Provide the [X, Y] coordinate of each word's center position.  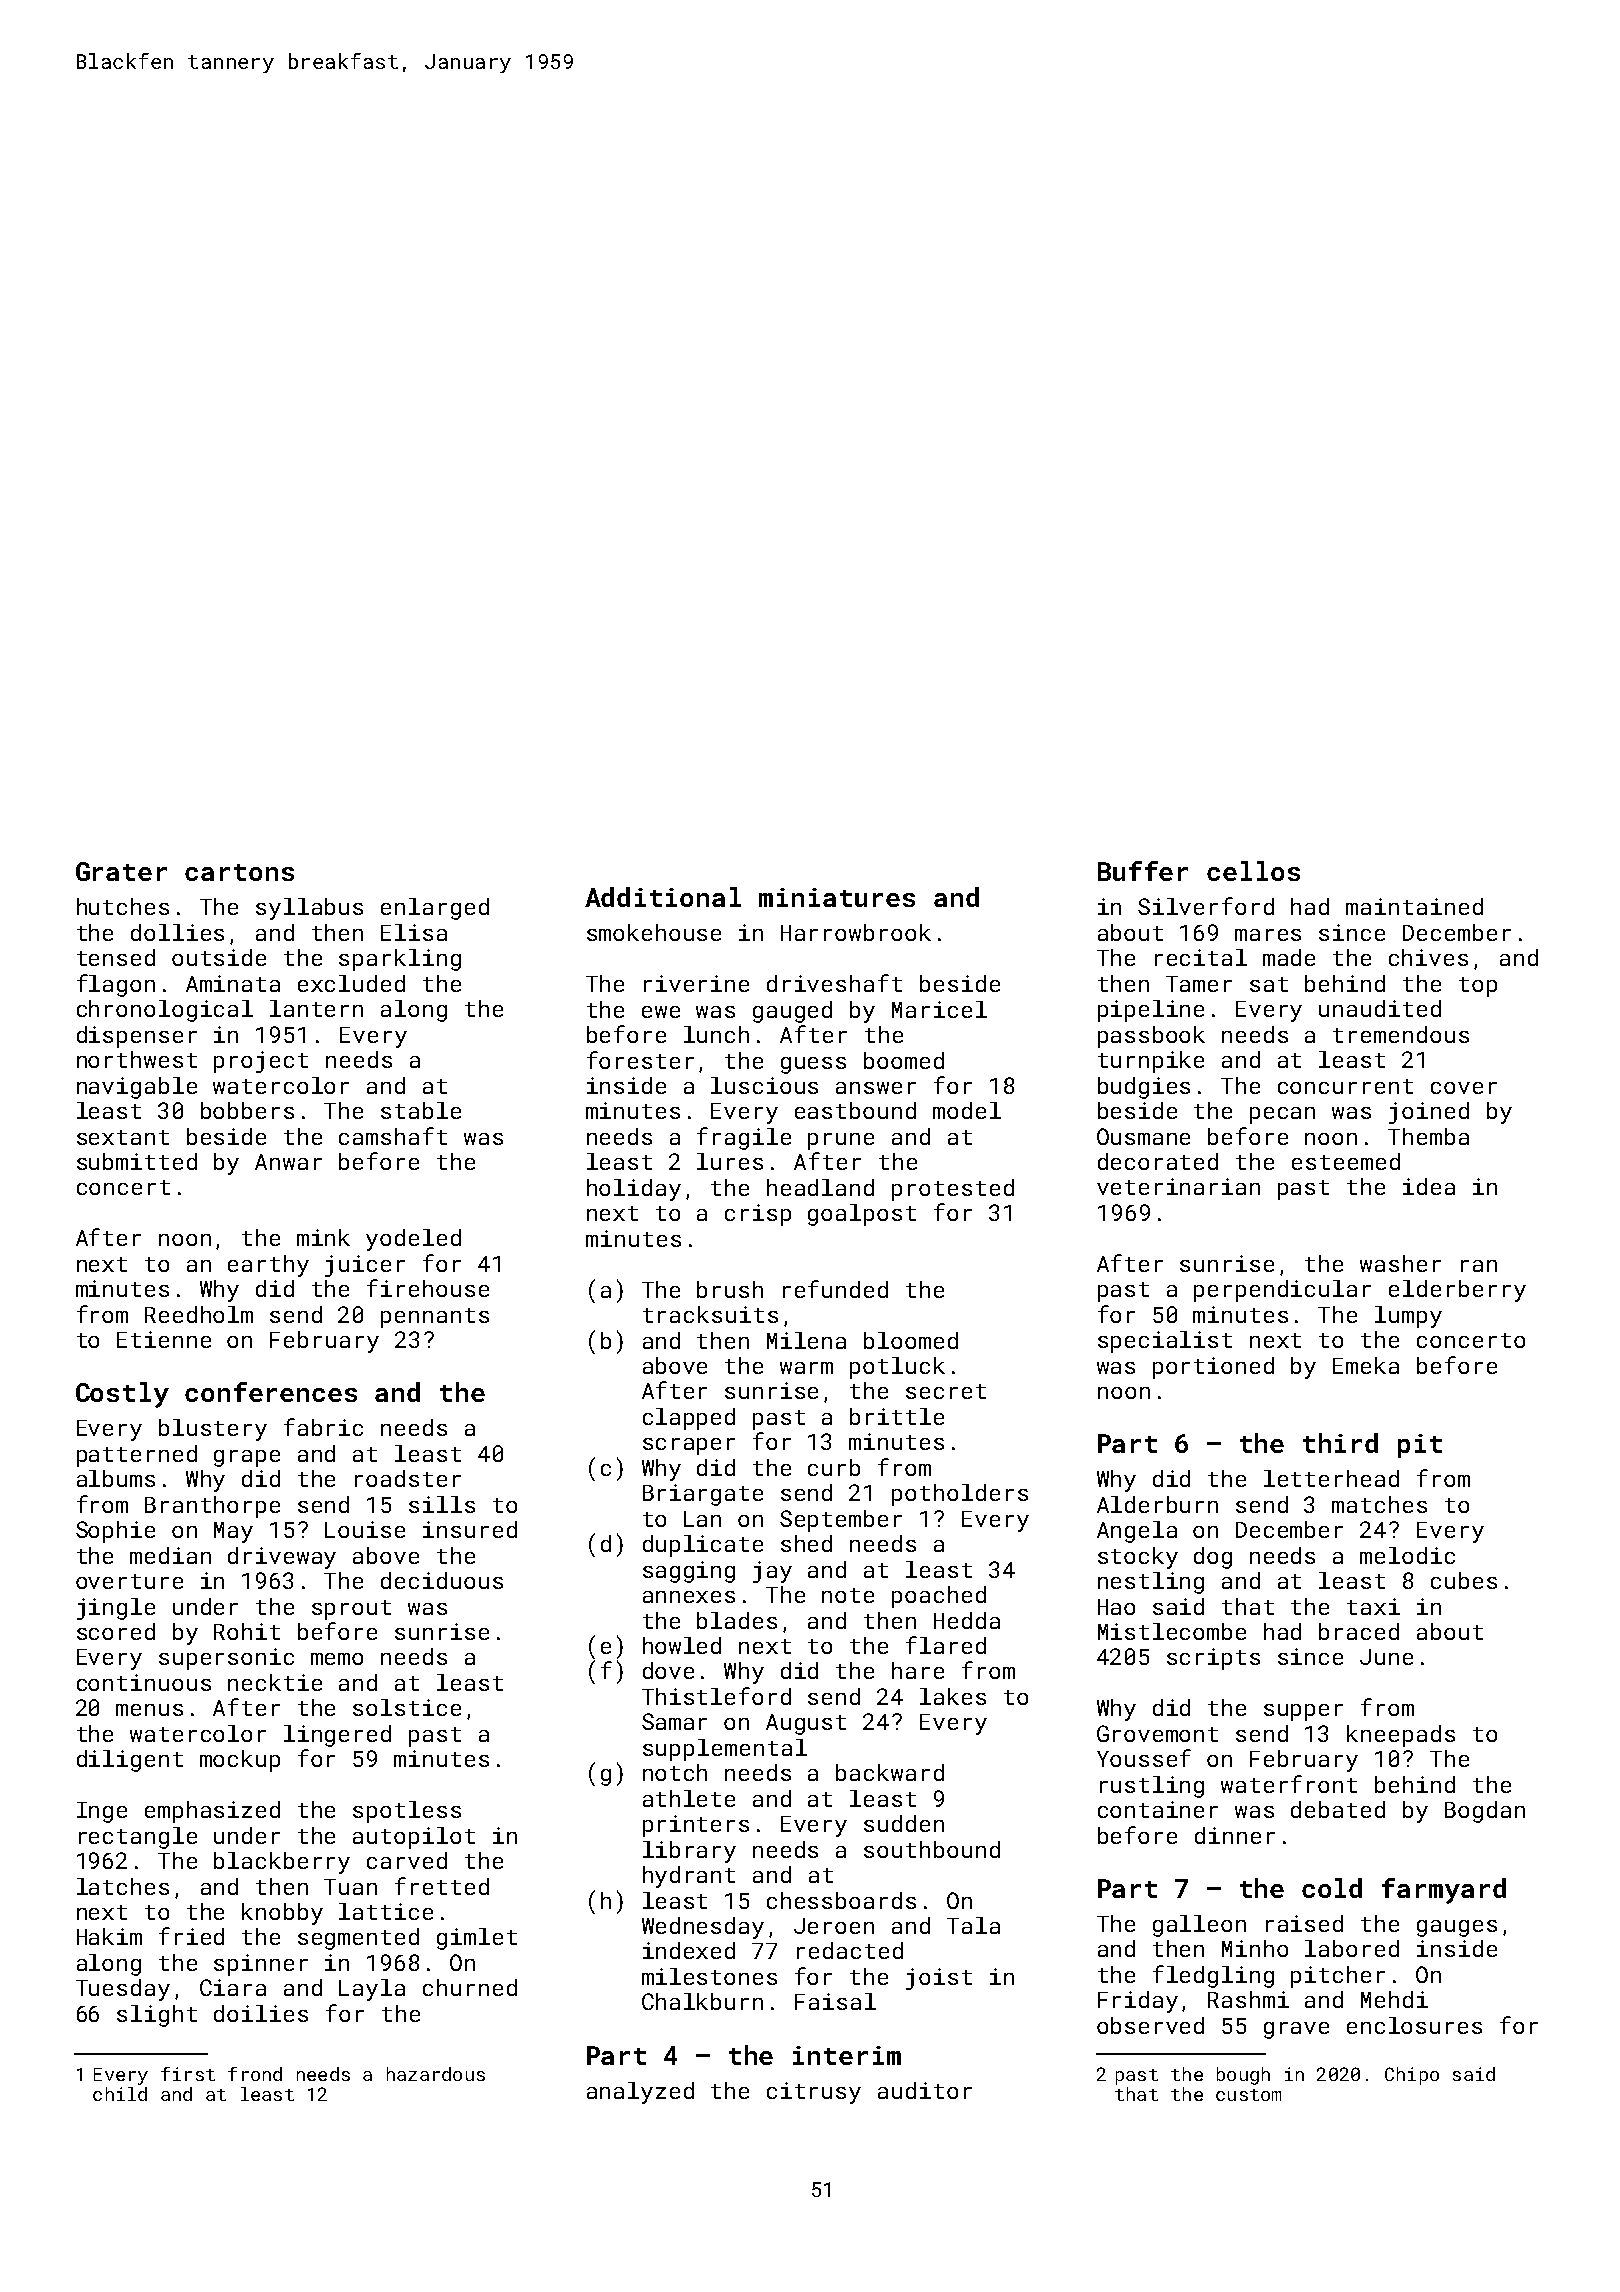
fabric [323, 1427]
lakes [953, 1696]
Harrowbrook [856, 932]
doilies [261, 2013]
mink [323, 1237]
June [1386, 1657]
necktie [275, 1682]
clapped [689, 1419]
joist [939, 1979]
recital [1201, 957]
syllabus [309, 909]
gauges [1457, 1928]
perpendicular [1282, 1291]
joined [1429, 1113]
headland [820, 1187]
